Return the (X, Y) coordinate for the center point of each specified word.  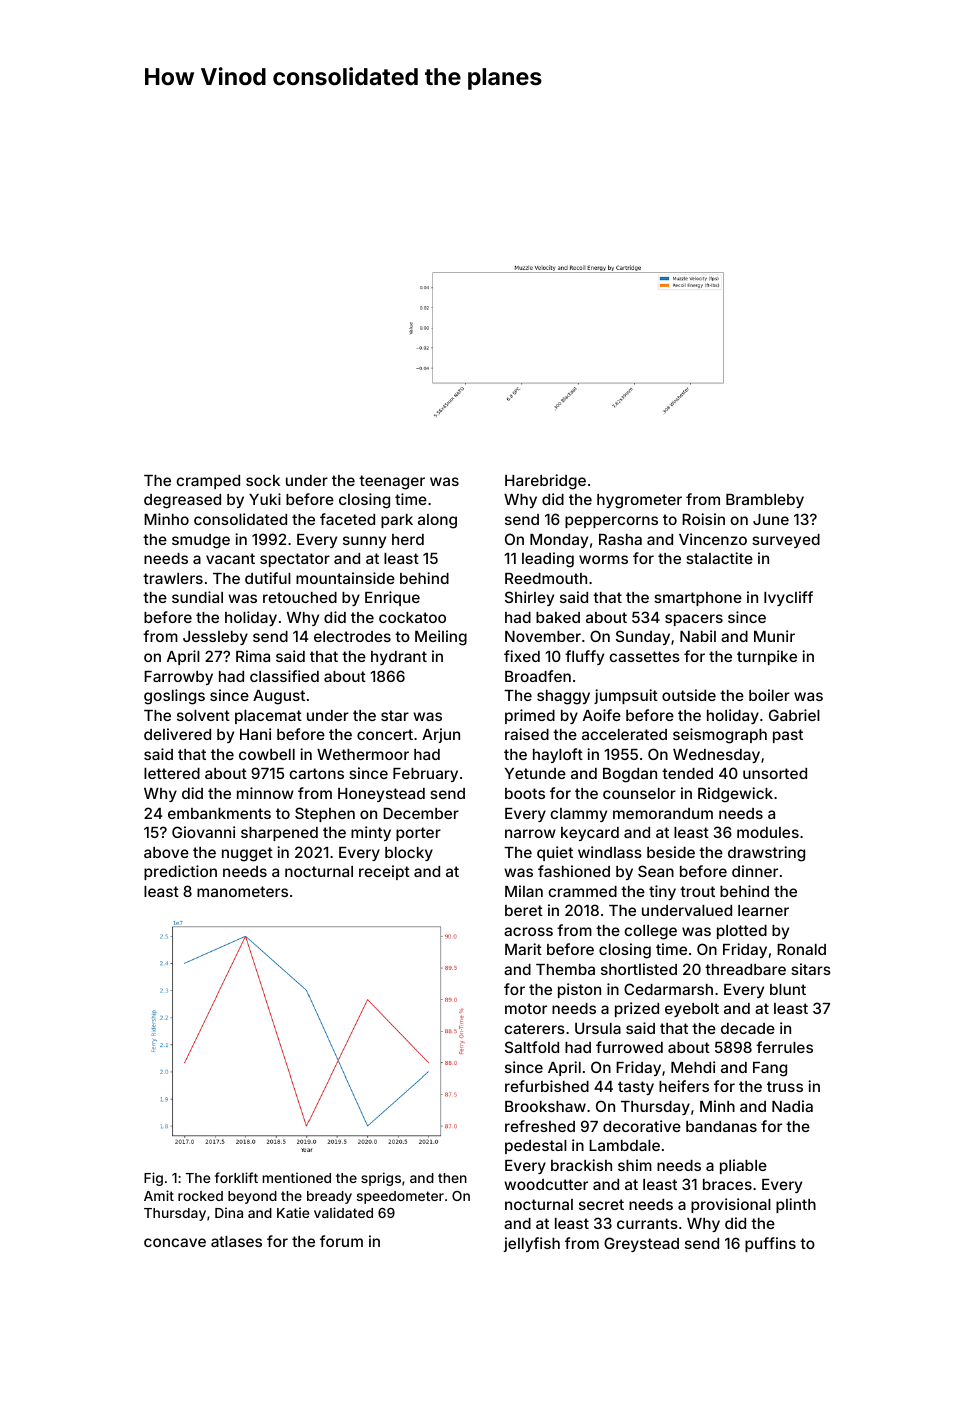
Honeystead (381, 795)
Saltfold (532, 1047)
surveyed (786, 541)
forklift (236, 1177)
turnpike (767, 657)
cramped (208, 482)
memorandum (663, 813)
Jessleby (215, 638)
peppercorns (611, 522)
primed (530, 716)
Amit (159, 1195)
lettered (172, 773)
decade (748, 1028)
